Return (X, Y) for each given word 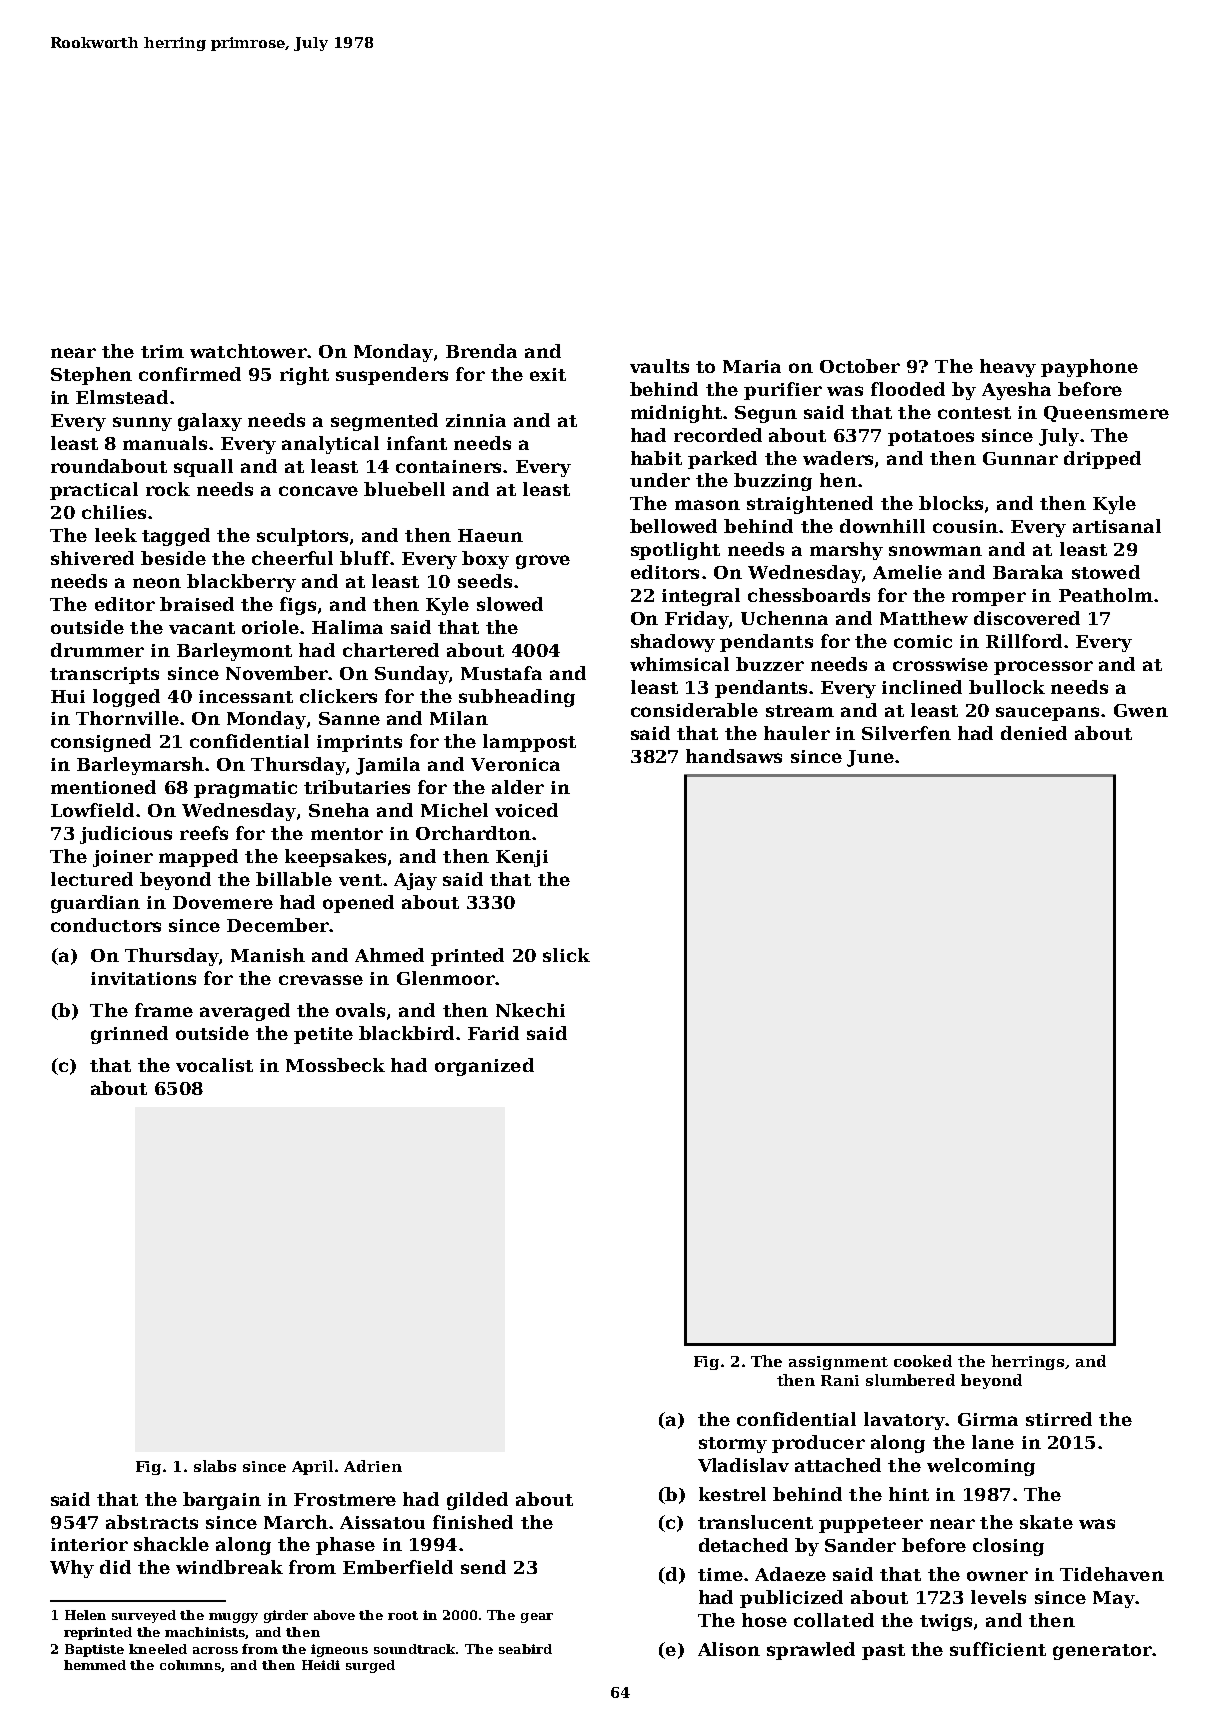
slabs (215, 1466)
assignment (838, 1363)
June (870, 758)
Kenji (522, 858)
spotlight (675, 551)
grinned (129, 1035)
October (860, 366)
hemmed (95, 1665)
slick (566, 955)
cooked (923, 1361)
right (304, 376)
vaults (659, 366)
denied (1034, 733)
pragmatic (245, 789)
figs (298, 606)
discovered (1027, 618)
